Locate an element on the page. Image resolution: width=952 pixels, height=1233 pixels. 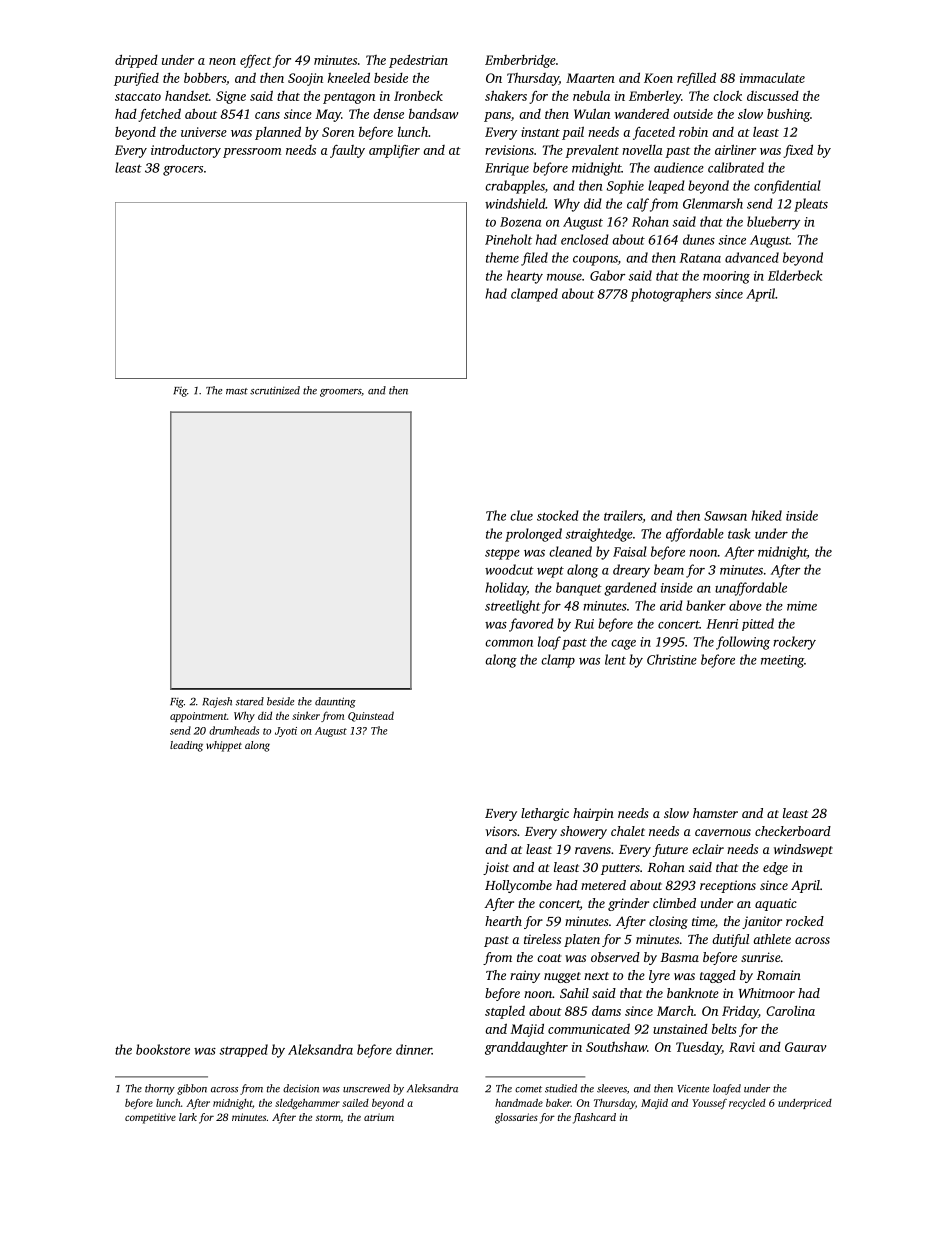
steppe is located at coordinates (502, 554).
